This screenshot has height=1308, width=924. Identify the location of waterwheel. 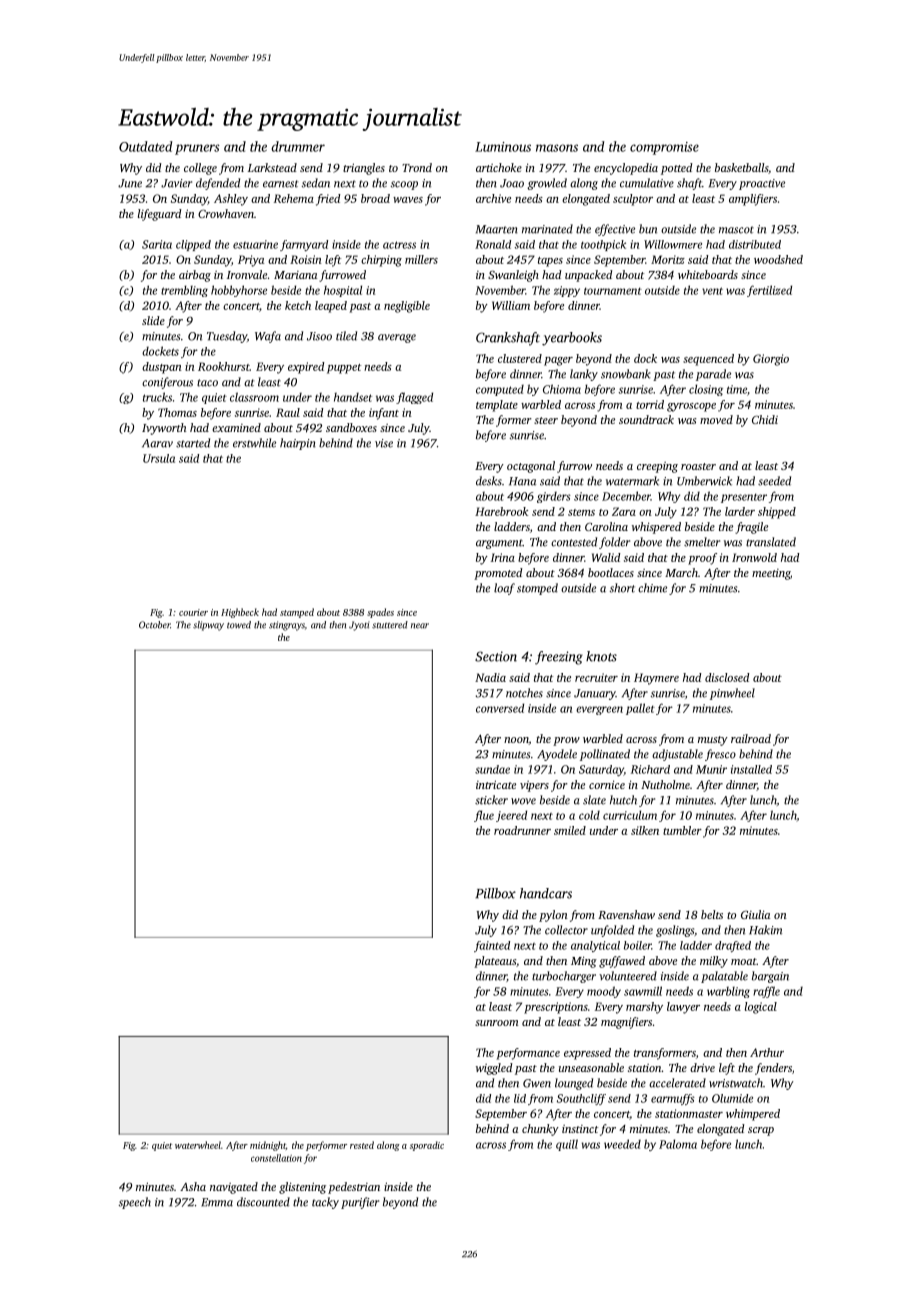
(198, 1145).
